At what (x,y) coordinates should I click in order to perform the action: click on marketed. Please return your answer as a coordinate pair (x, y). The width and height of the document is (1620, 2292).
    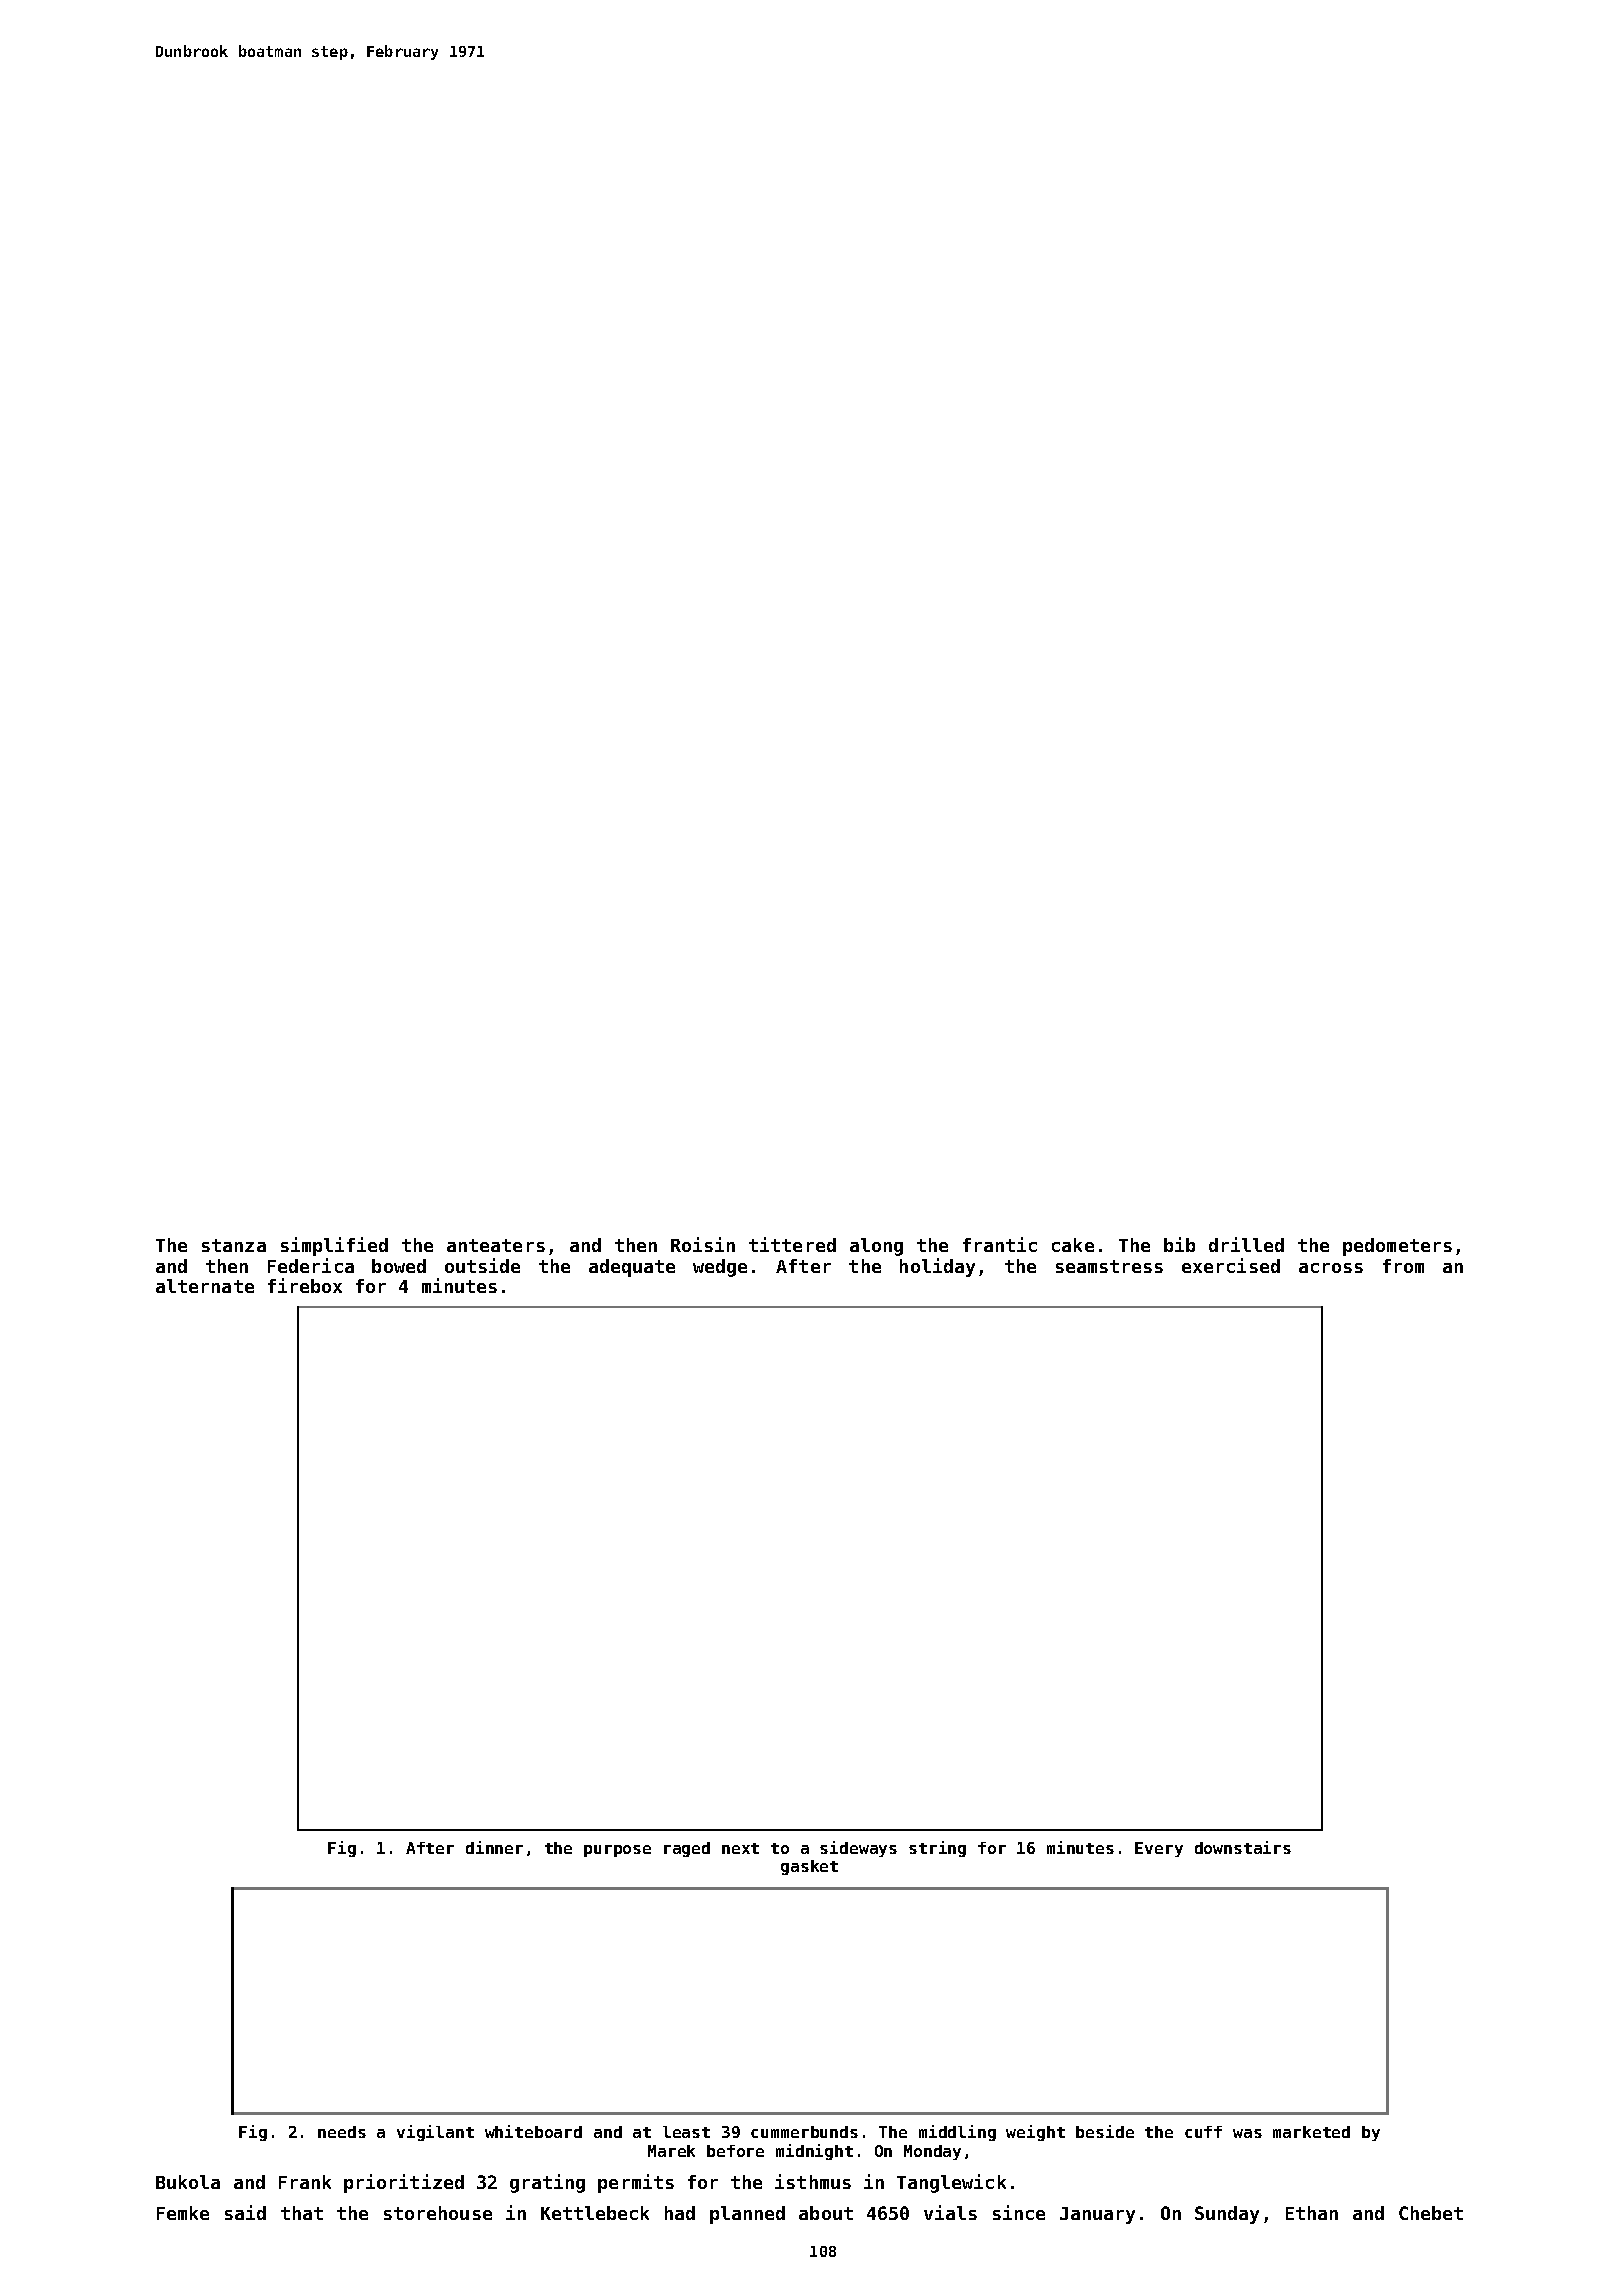
    Looking at the image, I should click on (1311, 2132).
